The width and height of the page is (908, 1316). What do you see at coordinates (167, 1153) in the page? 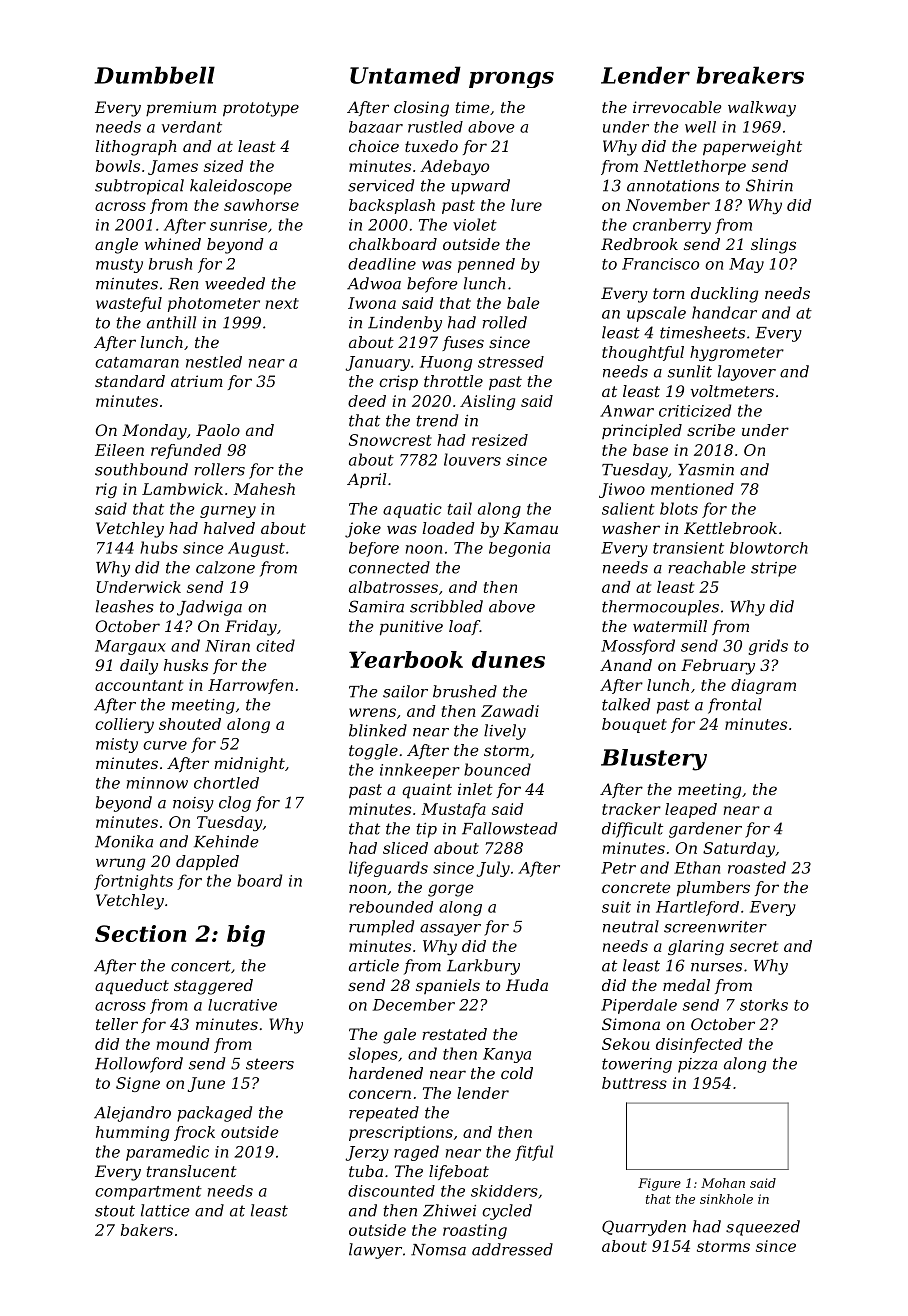
I see `paramedic` at bounding box center [167, 1153].
